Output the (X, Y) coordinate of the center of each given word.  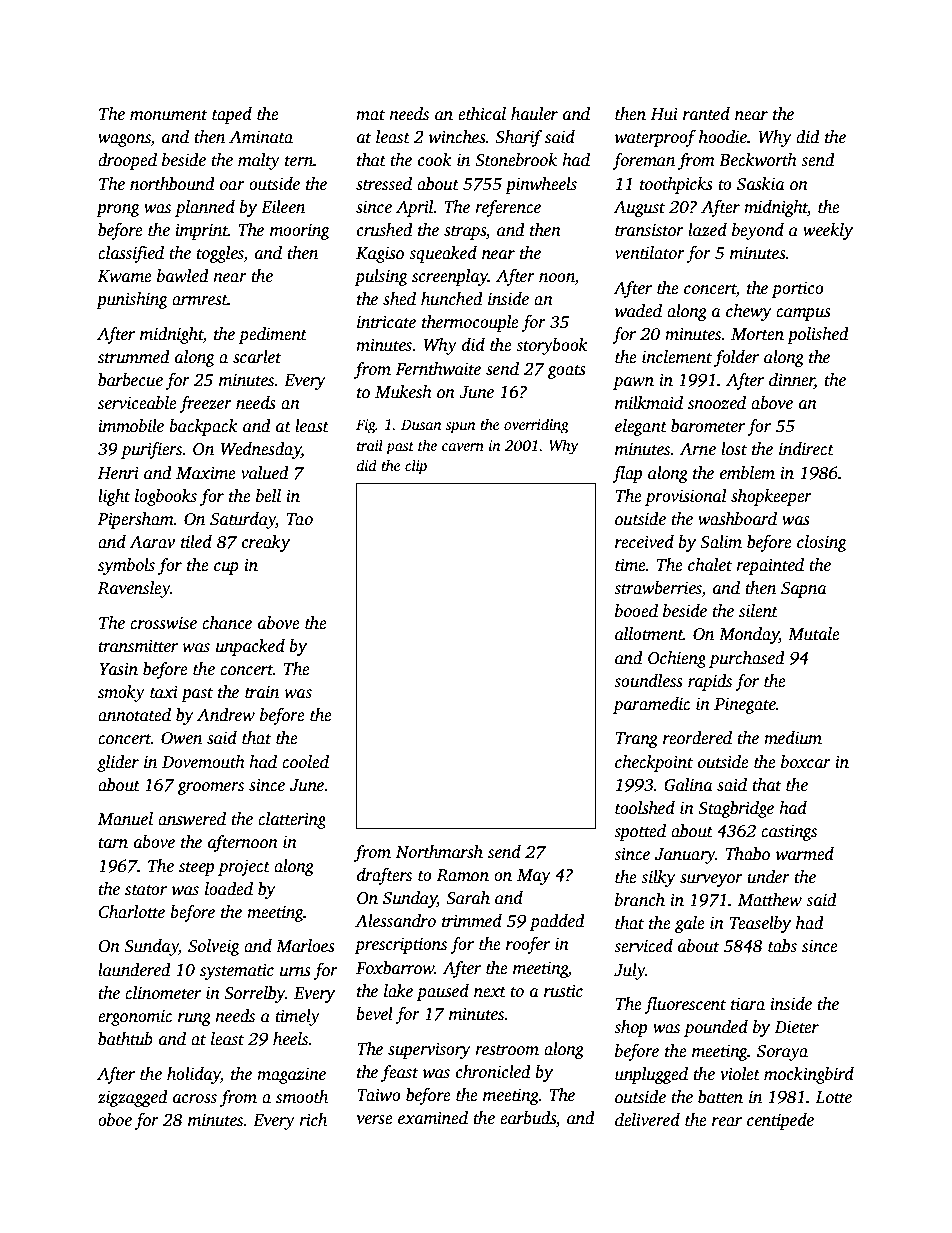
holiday (194, 1075)
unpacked (250, 647)
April (415, 208)
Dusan (421, 424)
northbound (172, 184)
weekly (828, 231)
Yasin (118, 669)
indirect (806, 449)
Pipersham (135, 520)
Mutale (814, 634)
